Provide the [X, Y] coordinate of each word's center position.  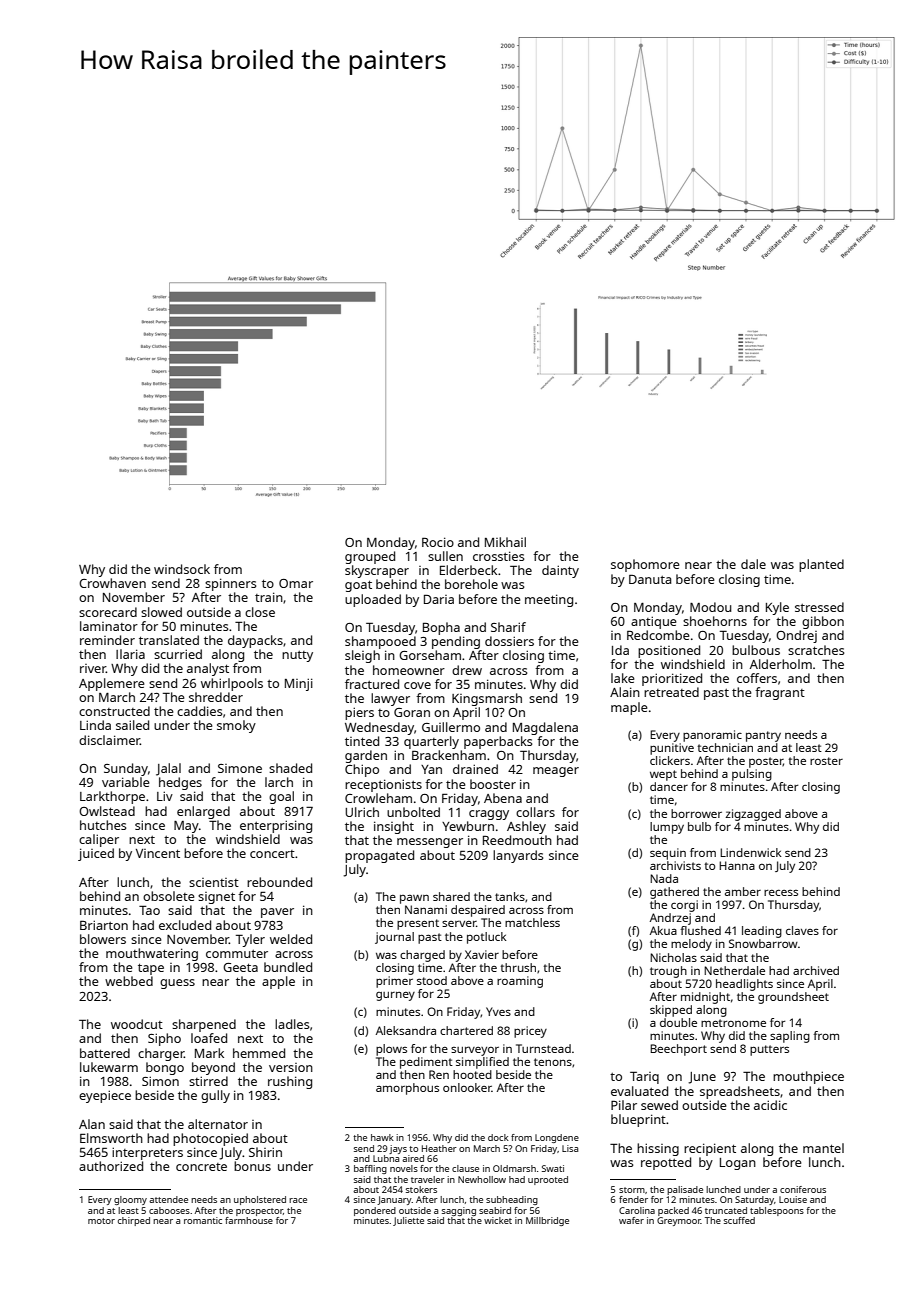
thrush [518, 967]
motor [101, 1221]
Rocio [438, 542]
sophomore [645, 565]
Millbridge [547, 1221]
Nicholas [673, 957]
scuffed [739, 1220]
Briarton [104, 925]
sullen [445, 556]
